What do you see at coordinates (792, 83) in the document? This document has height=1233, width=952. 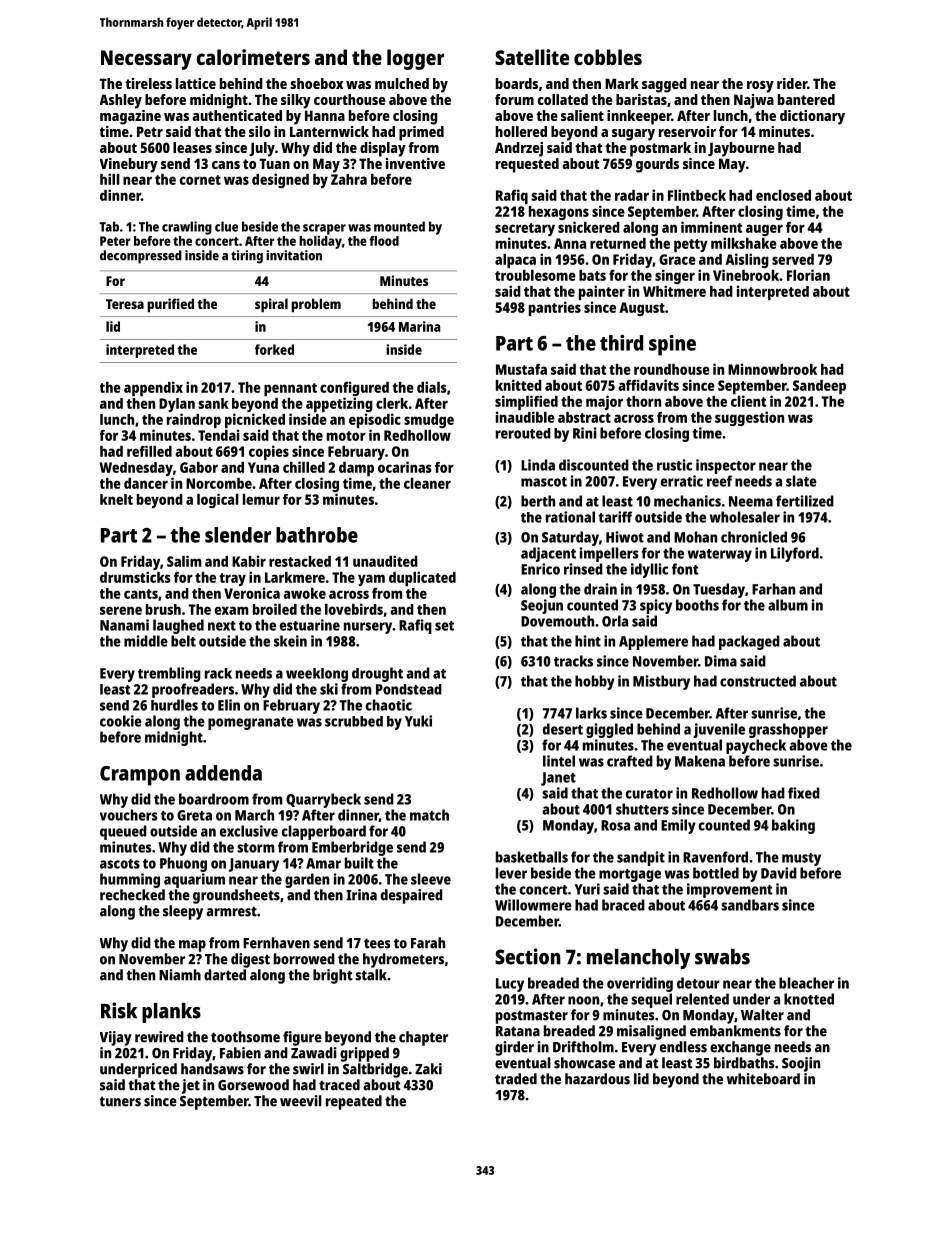 I see `rider` at bounding box center [792, 83].
